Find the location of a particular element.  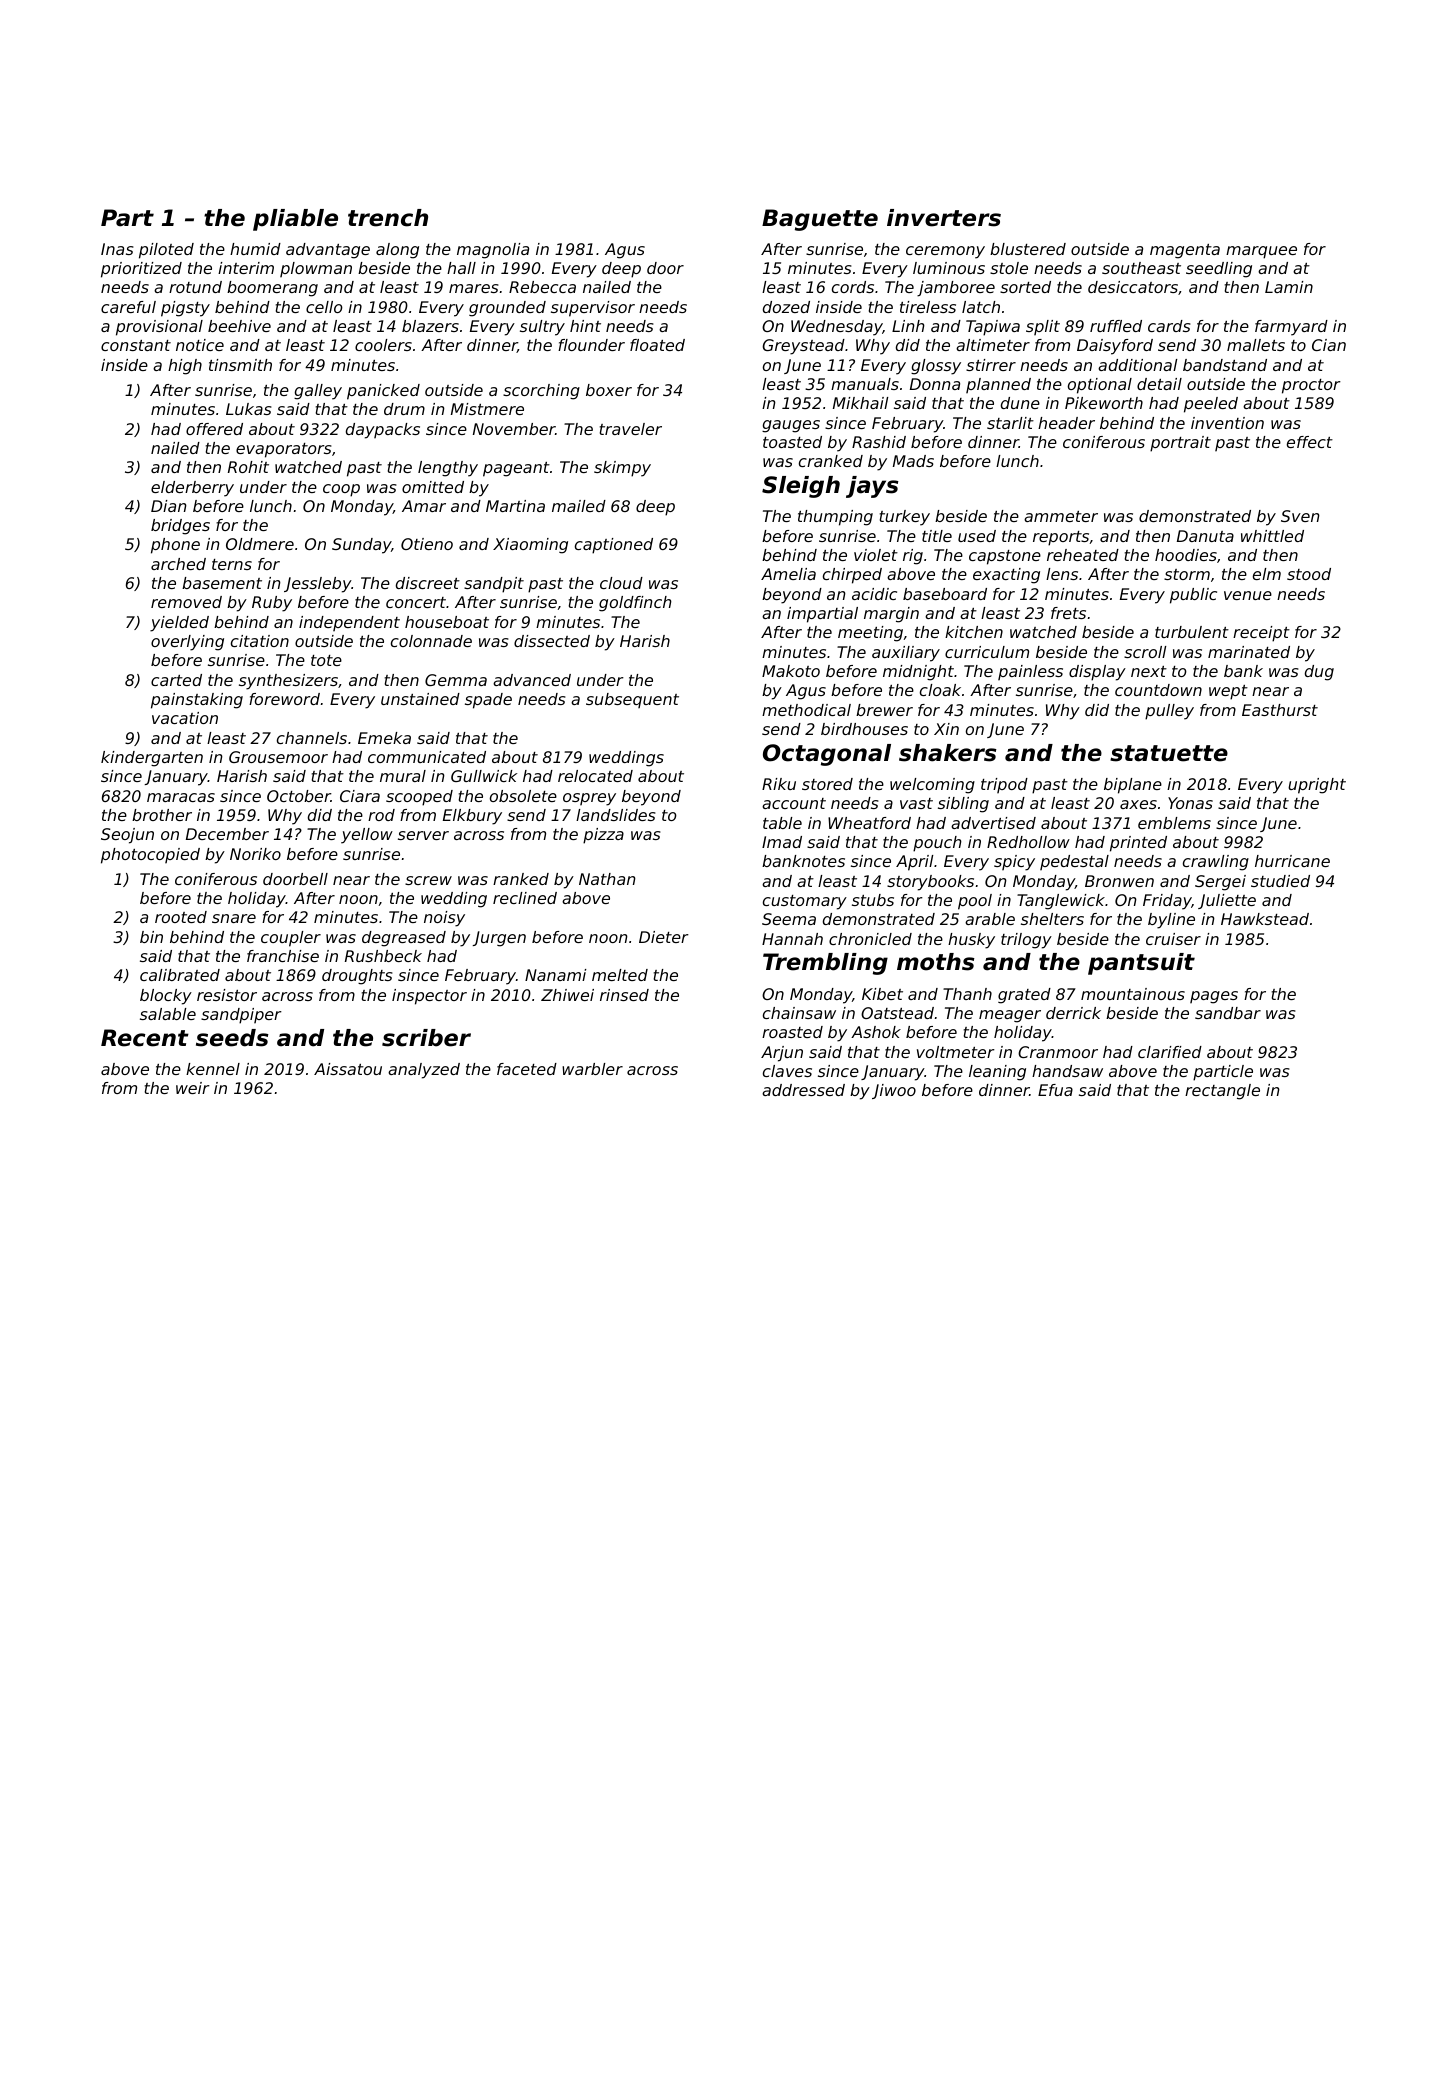

unstained is located at coordinates (420, 699).
